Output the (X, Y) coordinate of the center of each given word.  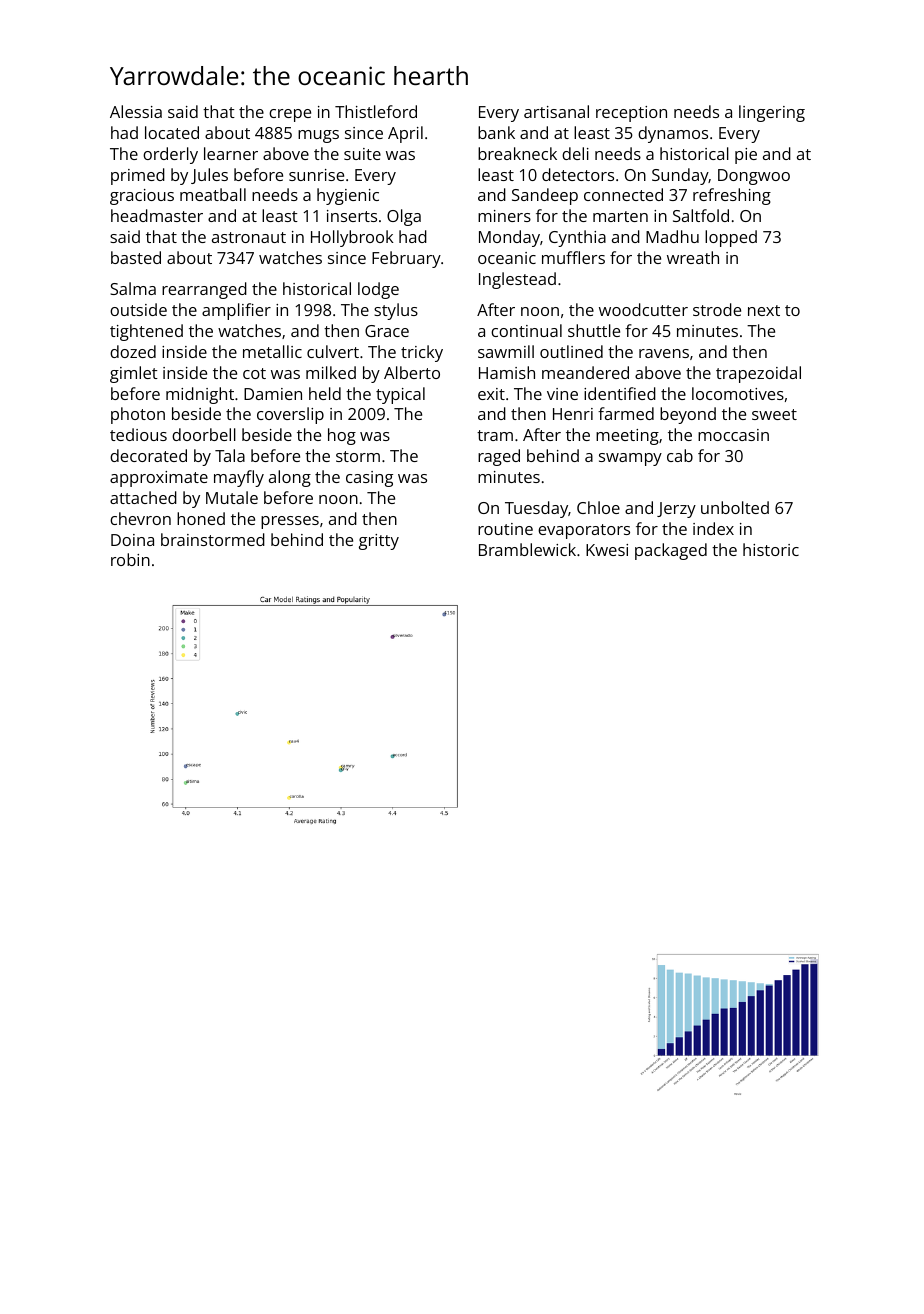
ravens (664, 353)
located (172, 132)
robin (130, 559)
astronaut (249, 237)
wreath (693, 257)
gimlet (134, 374)
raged (499, 457)
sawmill (506, 351)
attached (143, 497)
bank (496, 132)
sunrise (316, 175)
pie (746, 156)
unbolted (735, 507)
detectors (578, 174)
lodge (378, 290)
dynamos (673, 134)
